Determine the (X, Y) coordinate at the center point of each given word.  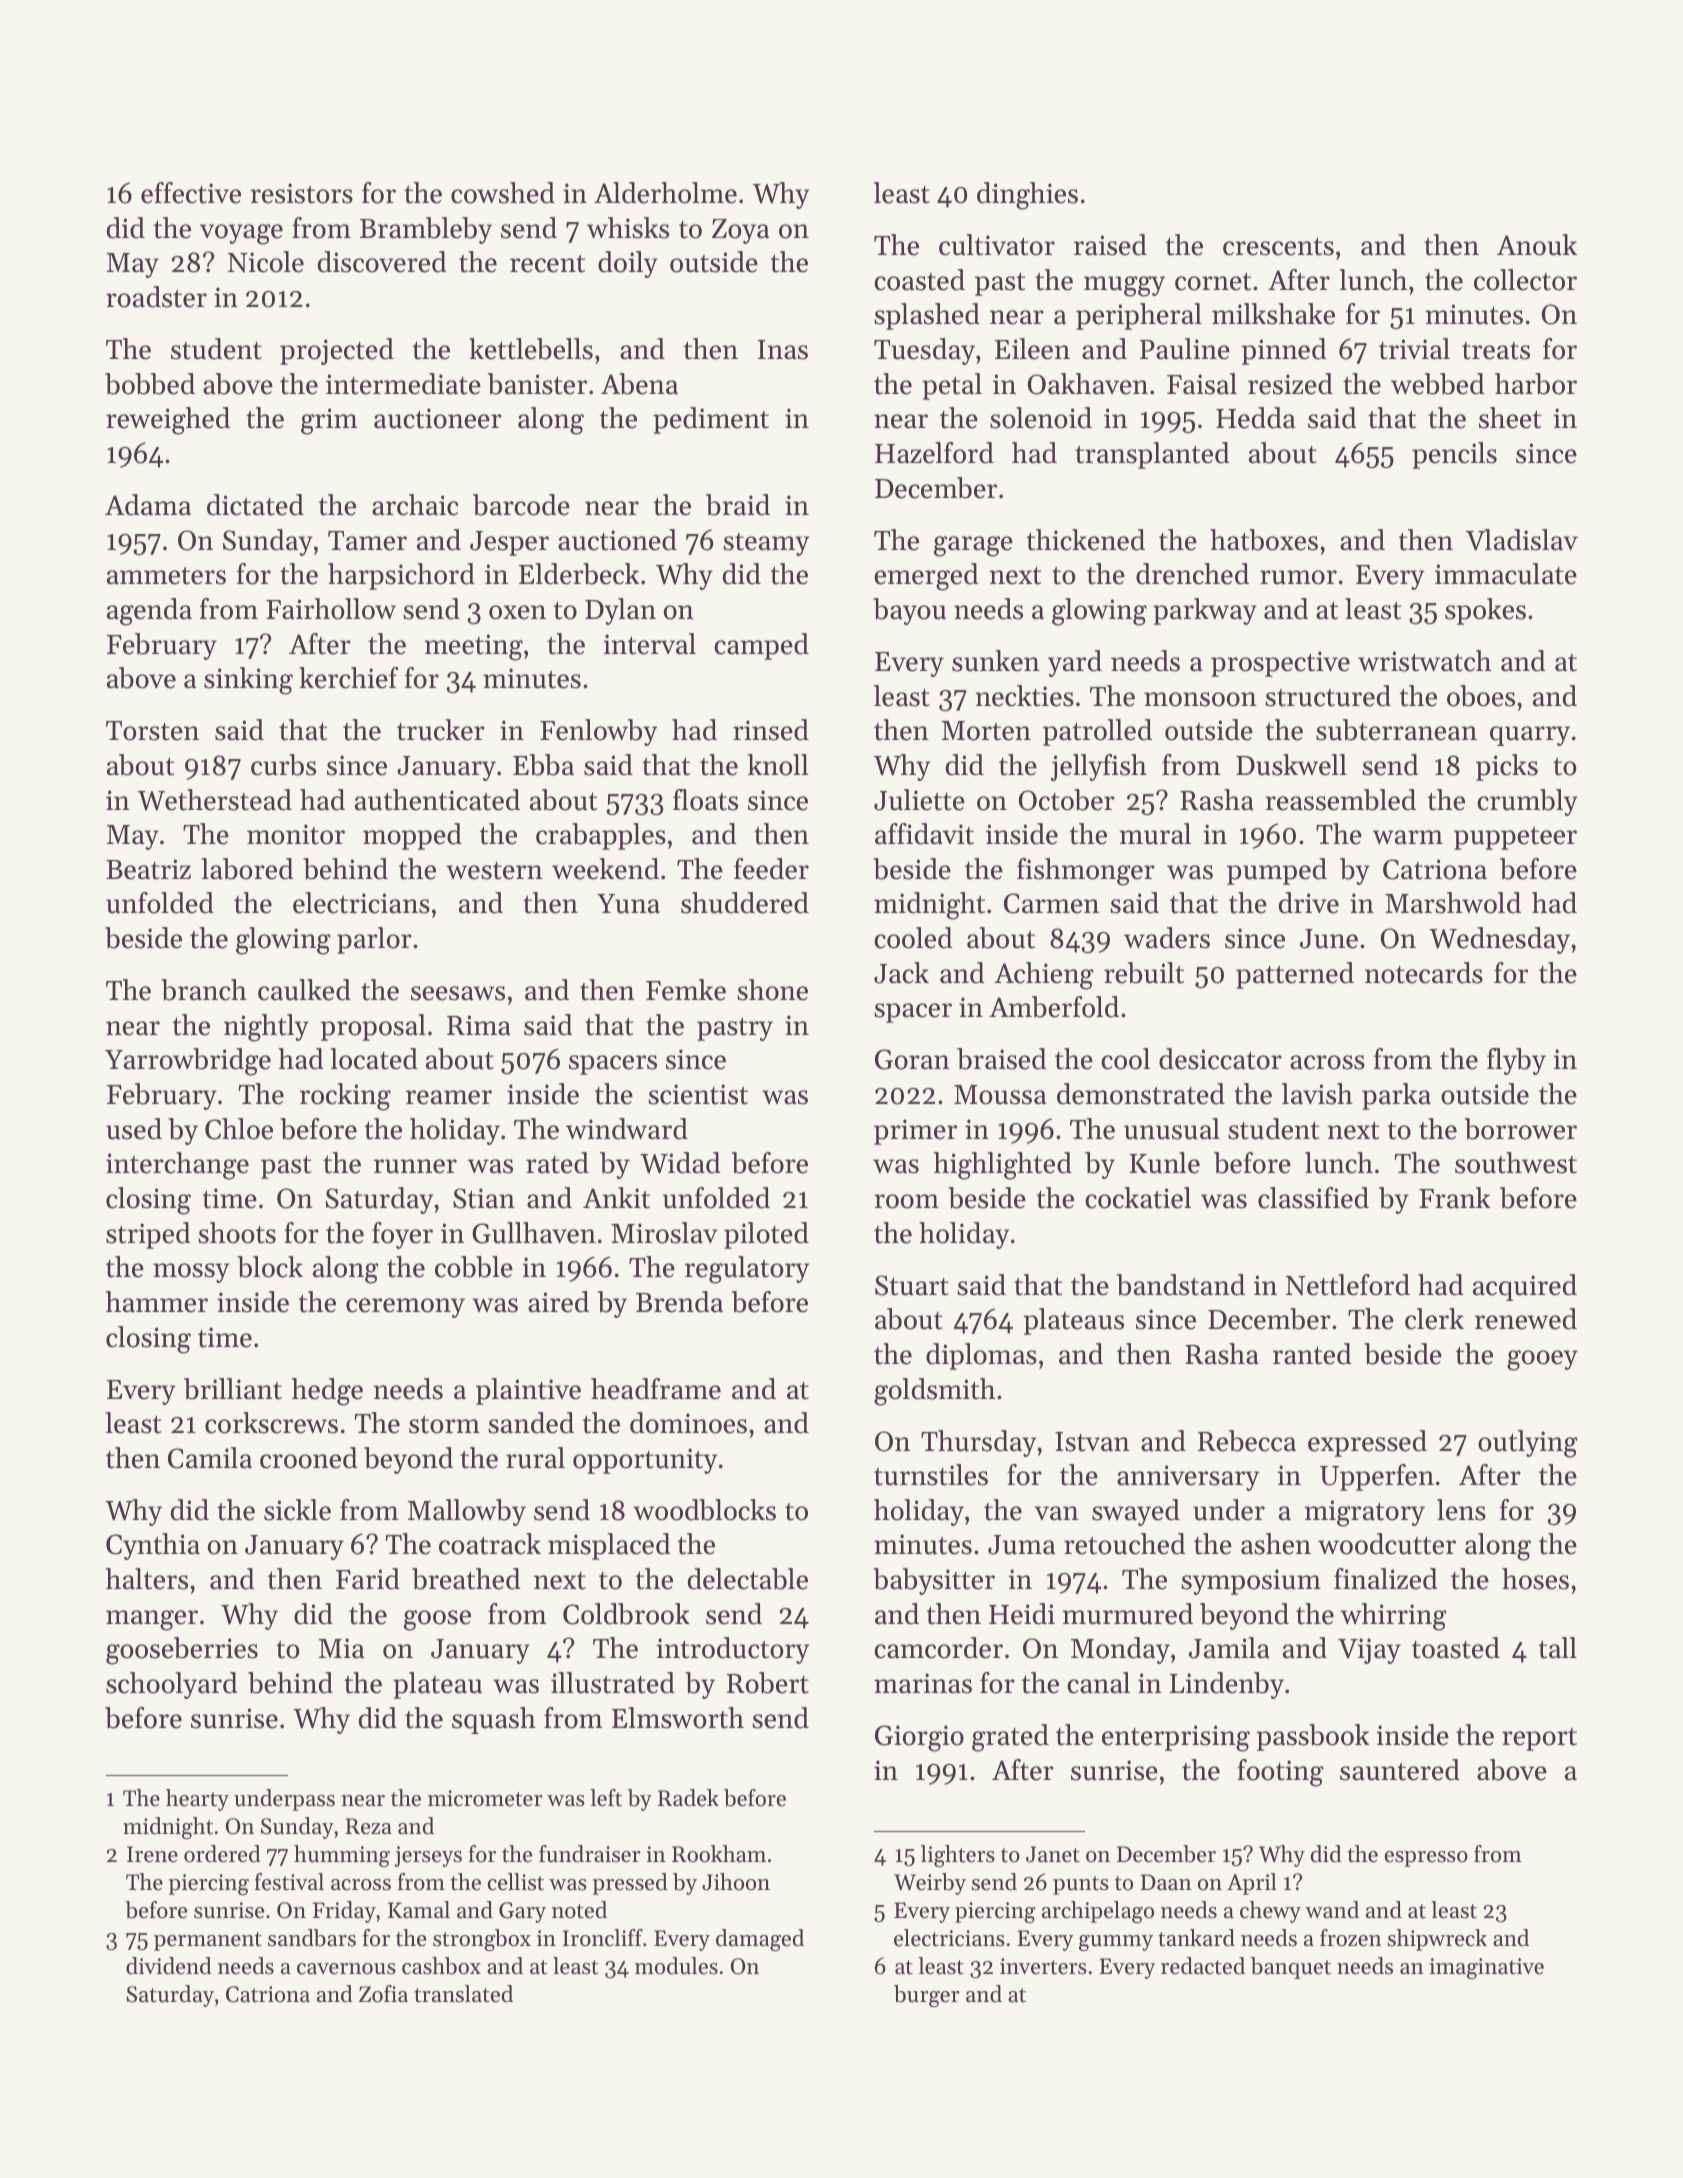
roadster (156, 297)
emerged (926, 577)
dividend (169, 1966)
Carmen (1051, 903)
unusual (1172, 1129)
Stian (484, 1198)
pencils (1454, 455)
